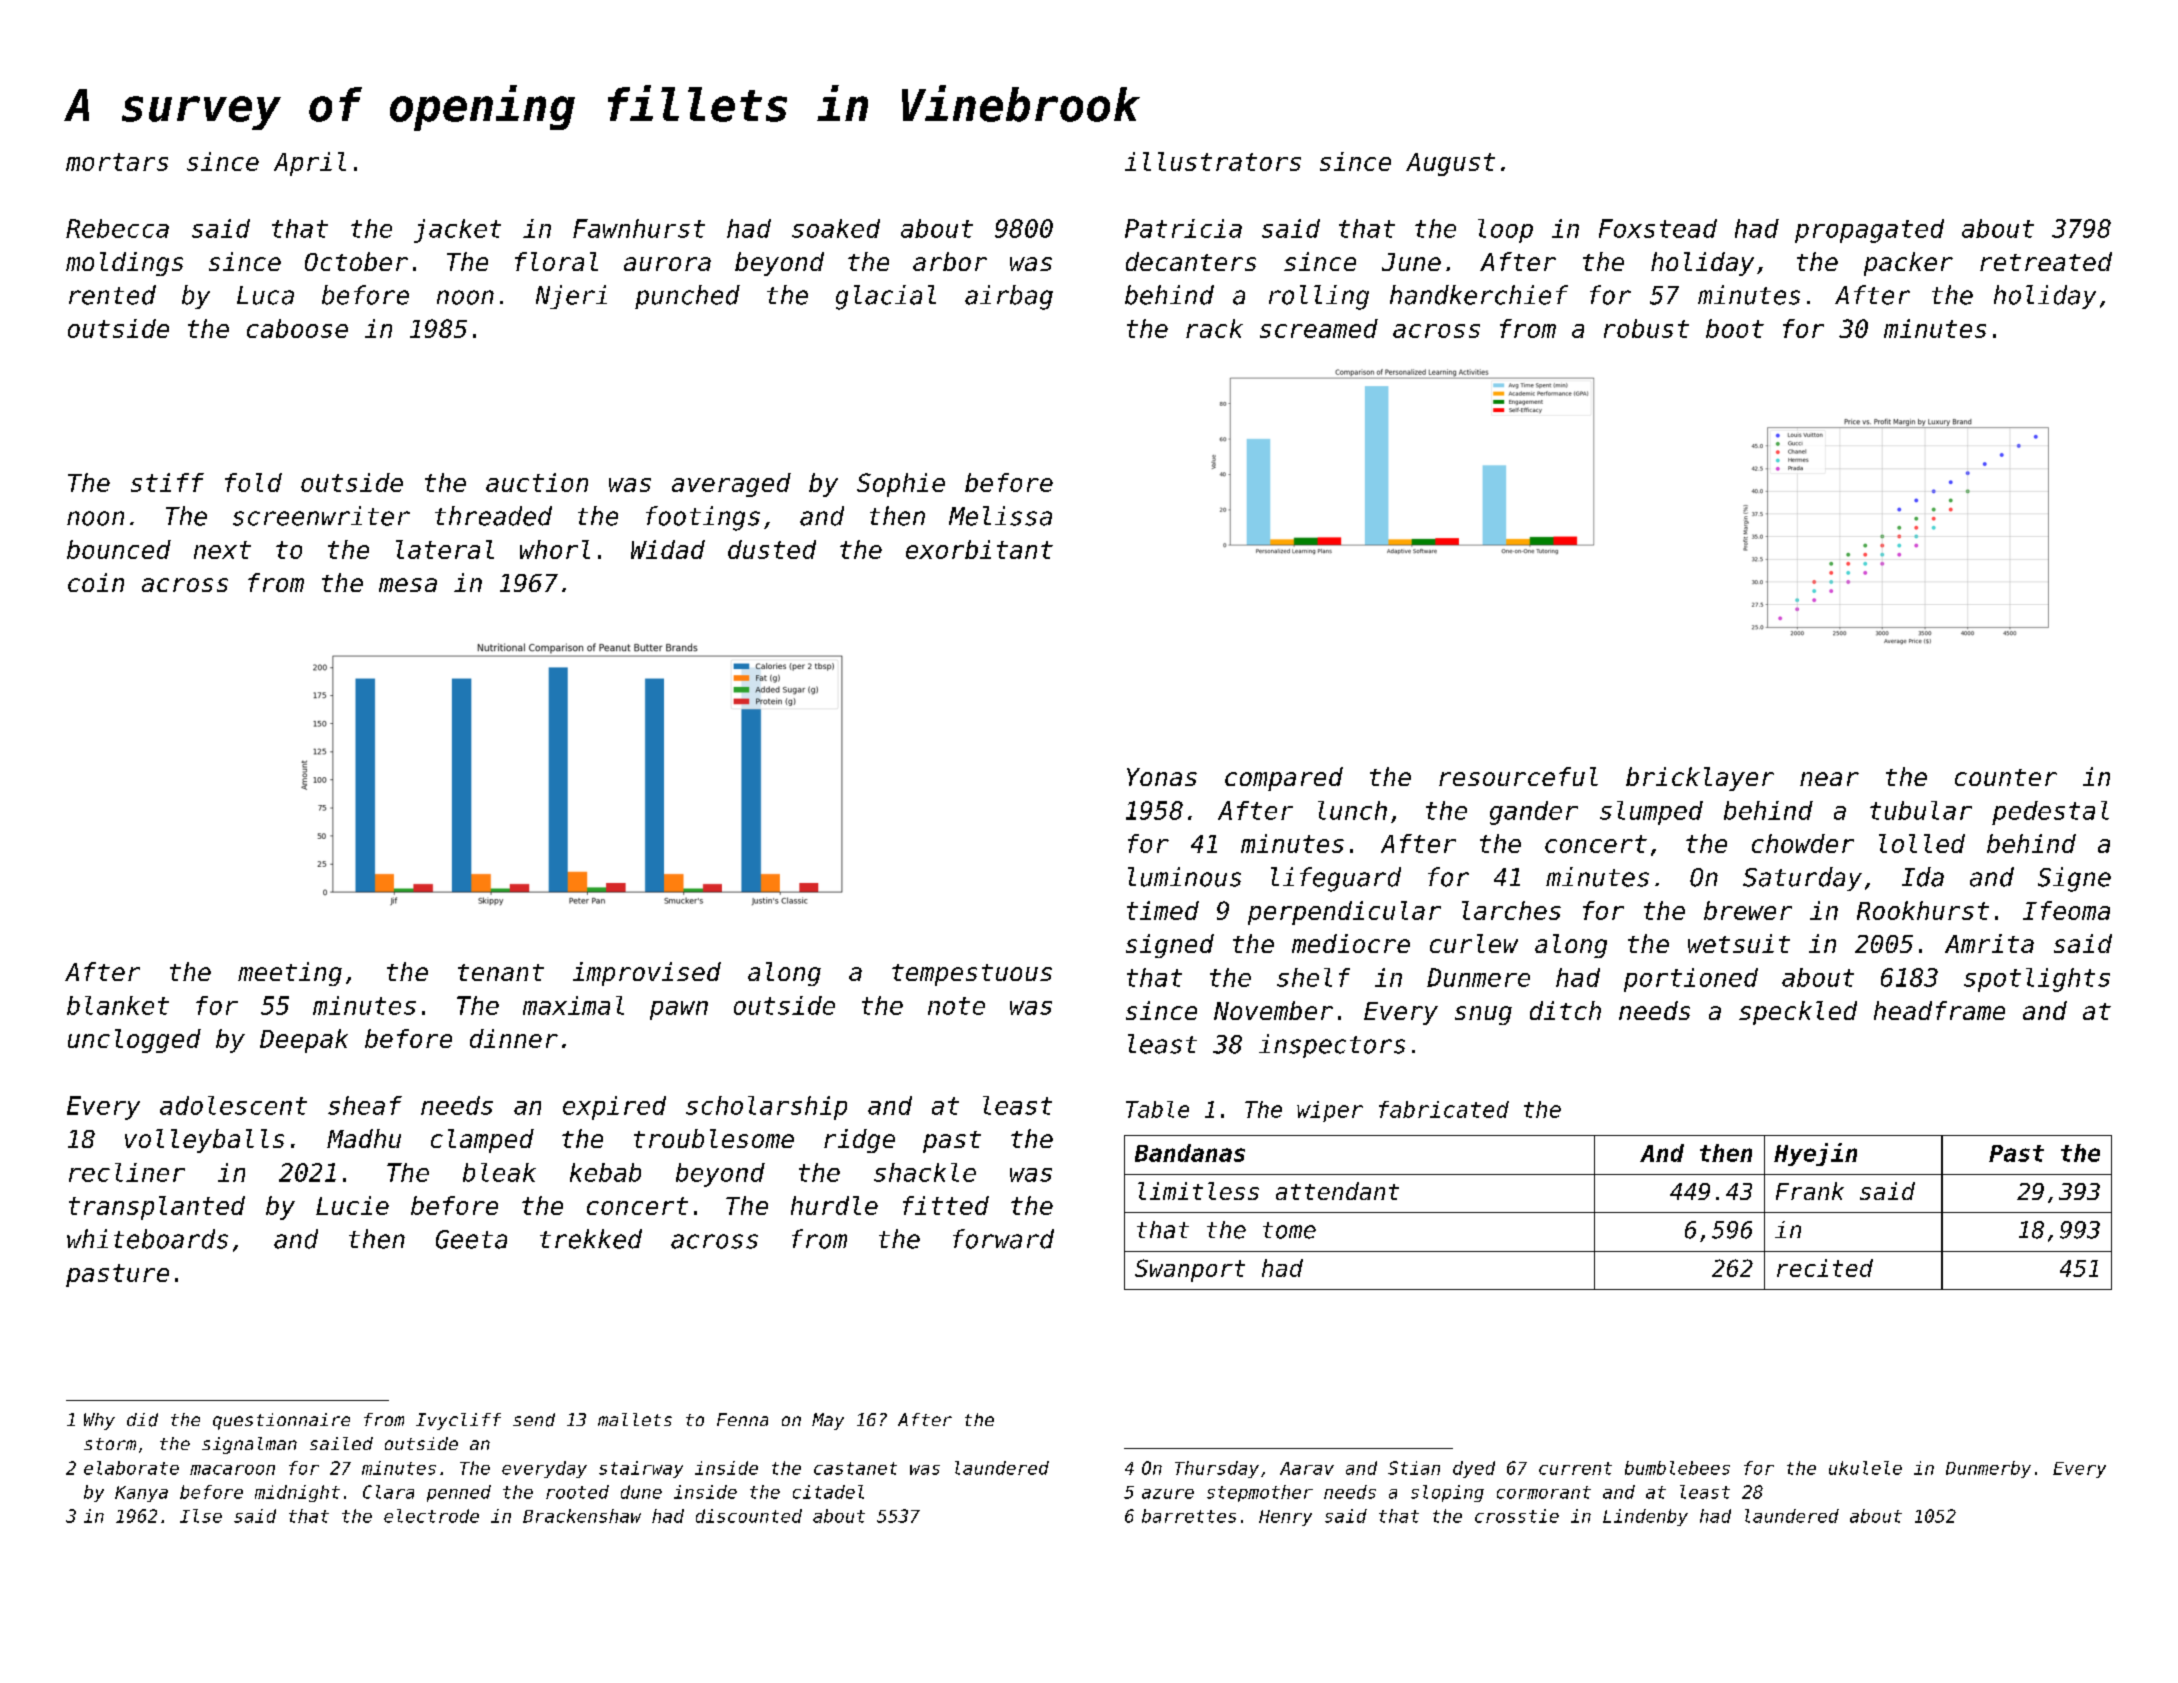 The width and height of the screenshot is (2178, 1683). I want to click on boot, so click(1735, 328).
